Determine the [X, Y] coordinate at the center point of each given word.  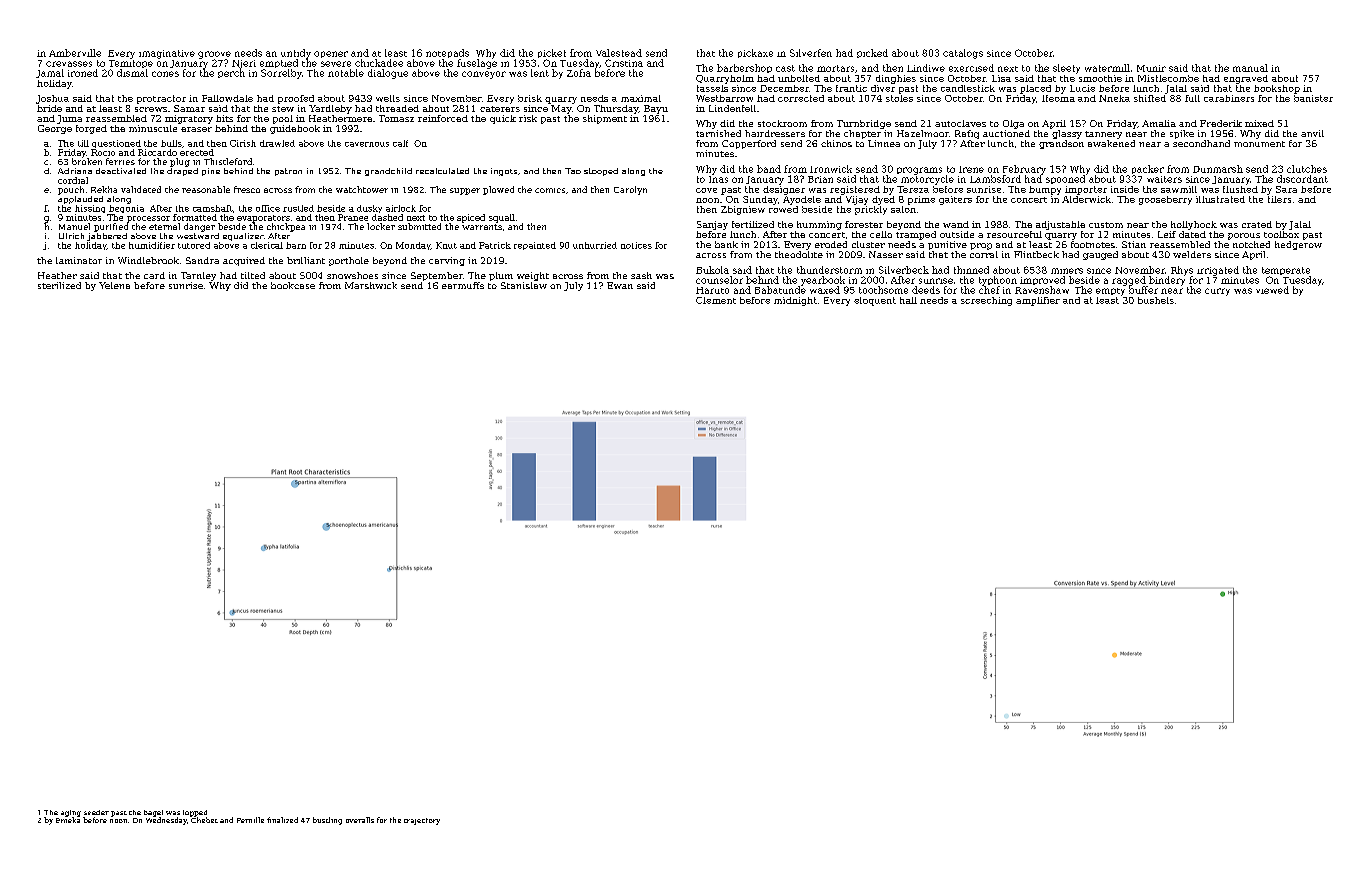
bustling [327, 821]
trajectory [422, 821]
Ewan [620, 285]
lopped [195, 813]
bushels [1156, 300]
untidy [296, 54]
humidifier [152, 245]
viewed [1272, 290]
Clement [716, 300]
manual [1250, 68]
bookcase [293, 285]
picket [552, 53]
